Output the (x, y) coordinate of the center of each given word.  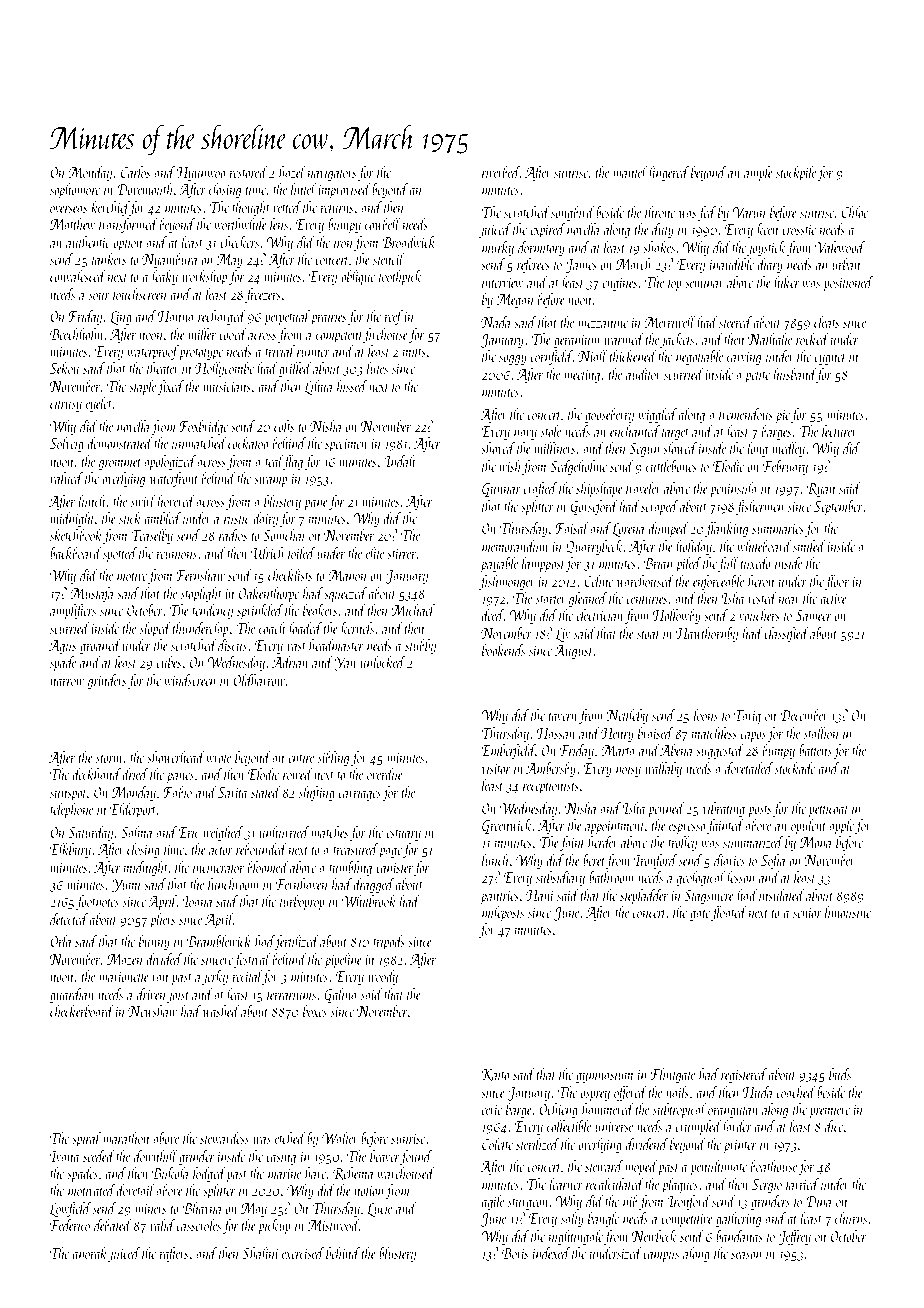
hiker (787, 282)
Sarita (233, 792)
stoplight (201, 594)
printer (740, 1147)
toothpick (400, 277)
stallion (821, 733)
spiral (86, 1139)
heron (761, 581)
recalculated (615, 1184)
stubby (420, 646)
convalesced (78, 276)
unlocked (383, 662)
